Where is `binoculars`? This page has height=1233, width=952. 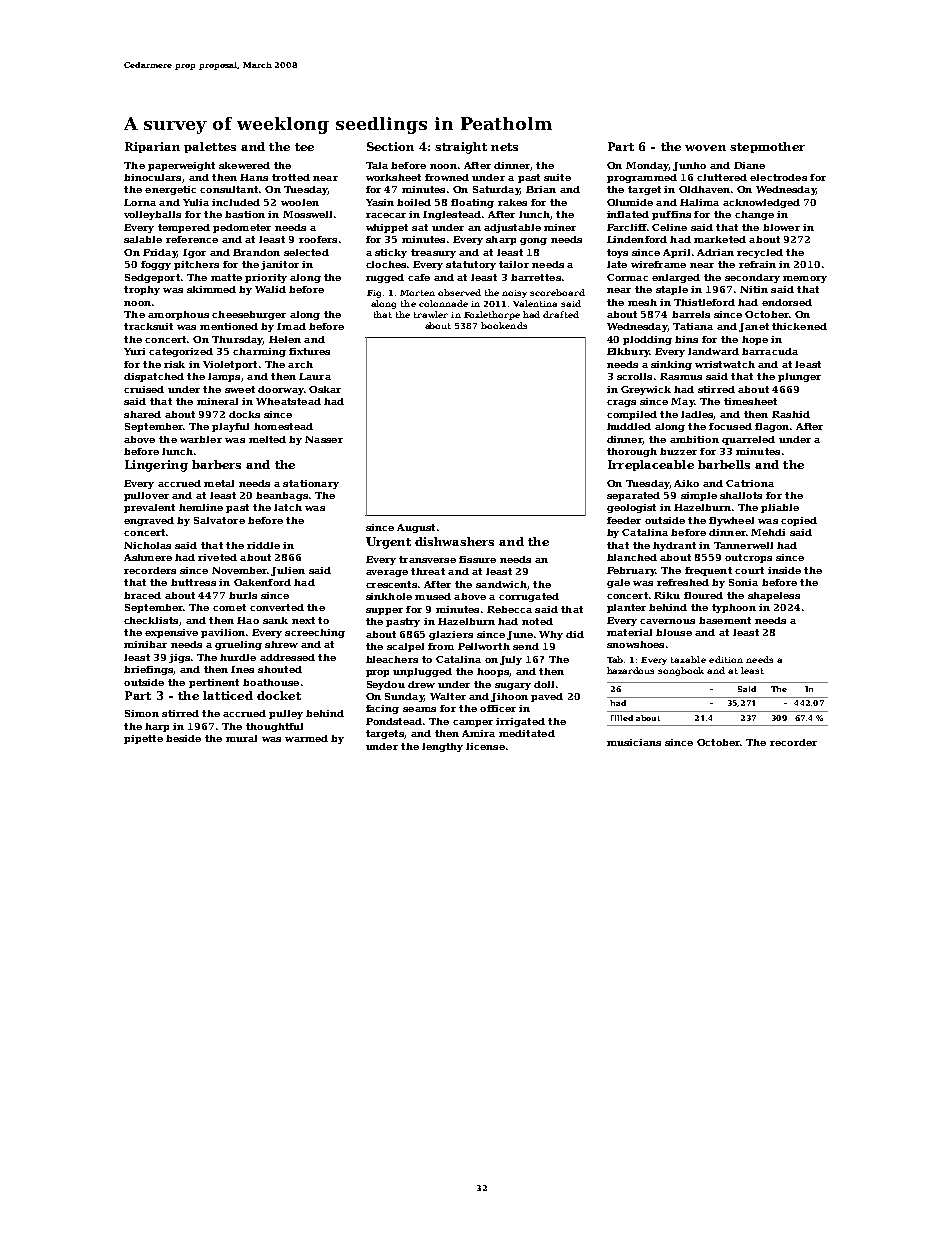
binoculars is located at coordinates (152, 177).
